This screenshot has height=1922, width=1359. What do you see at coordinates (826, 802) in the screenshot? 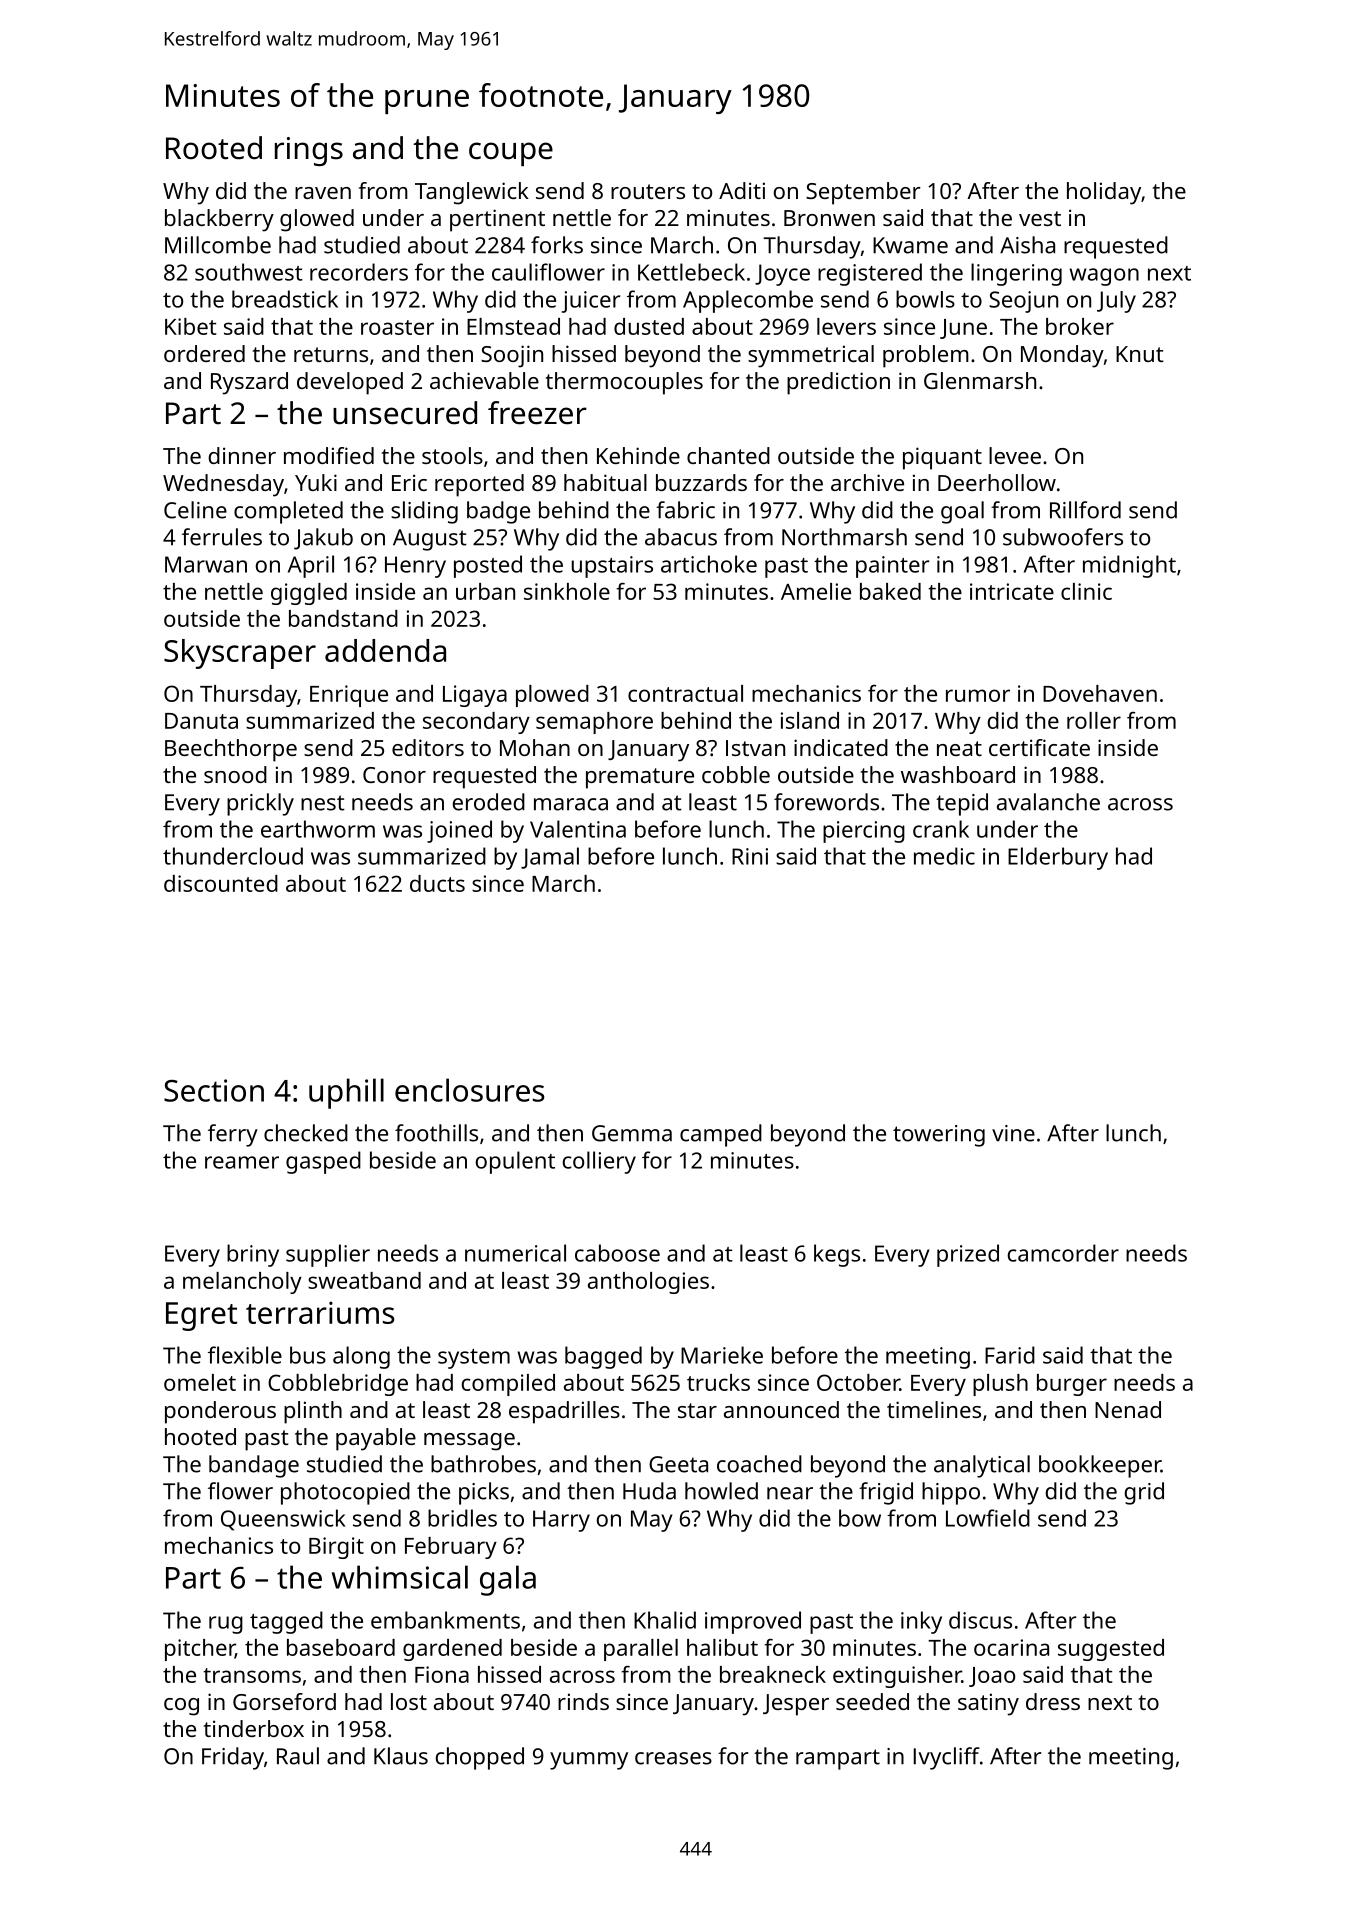
I see `forewords` at bounding box center [826, 802].
